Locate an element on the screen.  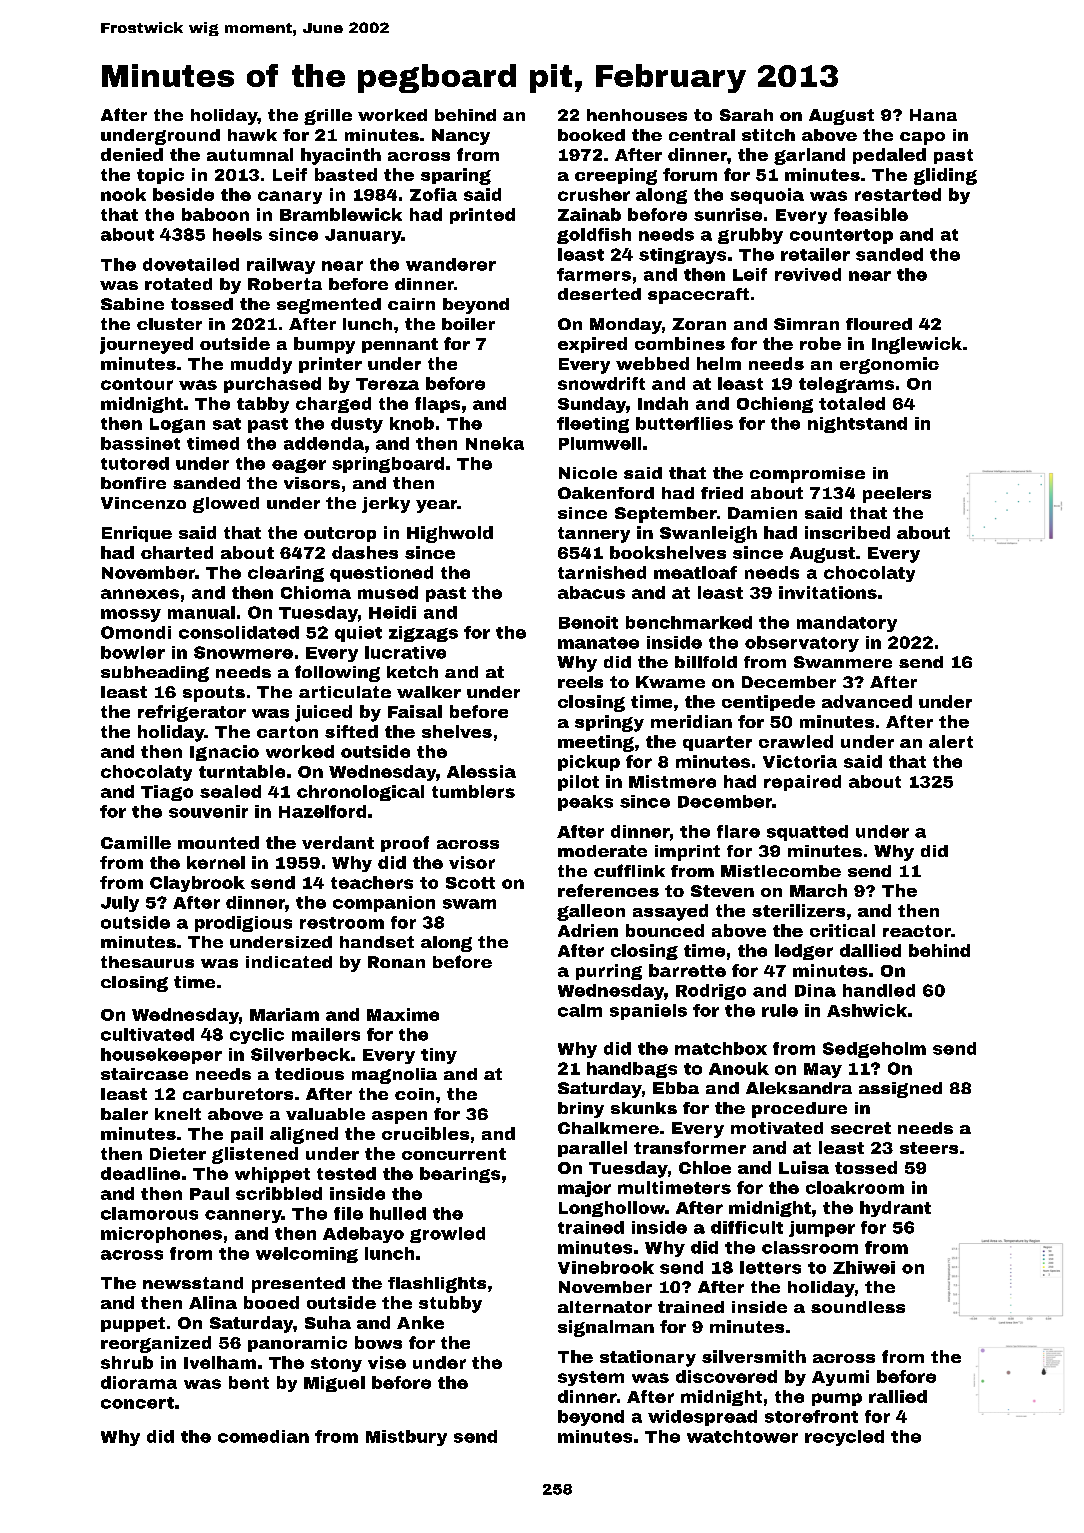
recycled is located at coordinates (844, 1438).
